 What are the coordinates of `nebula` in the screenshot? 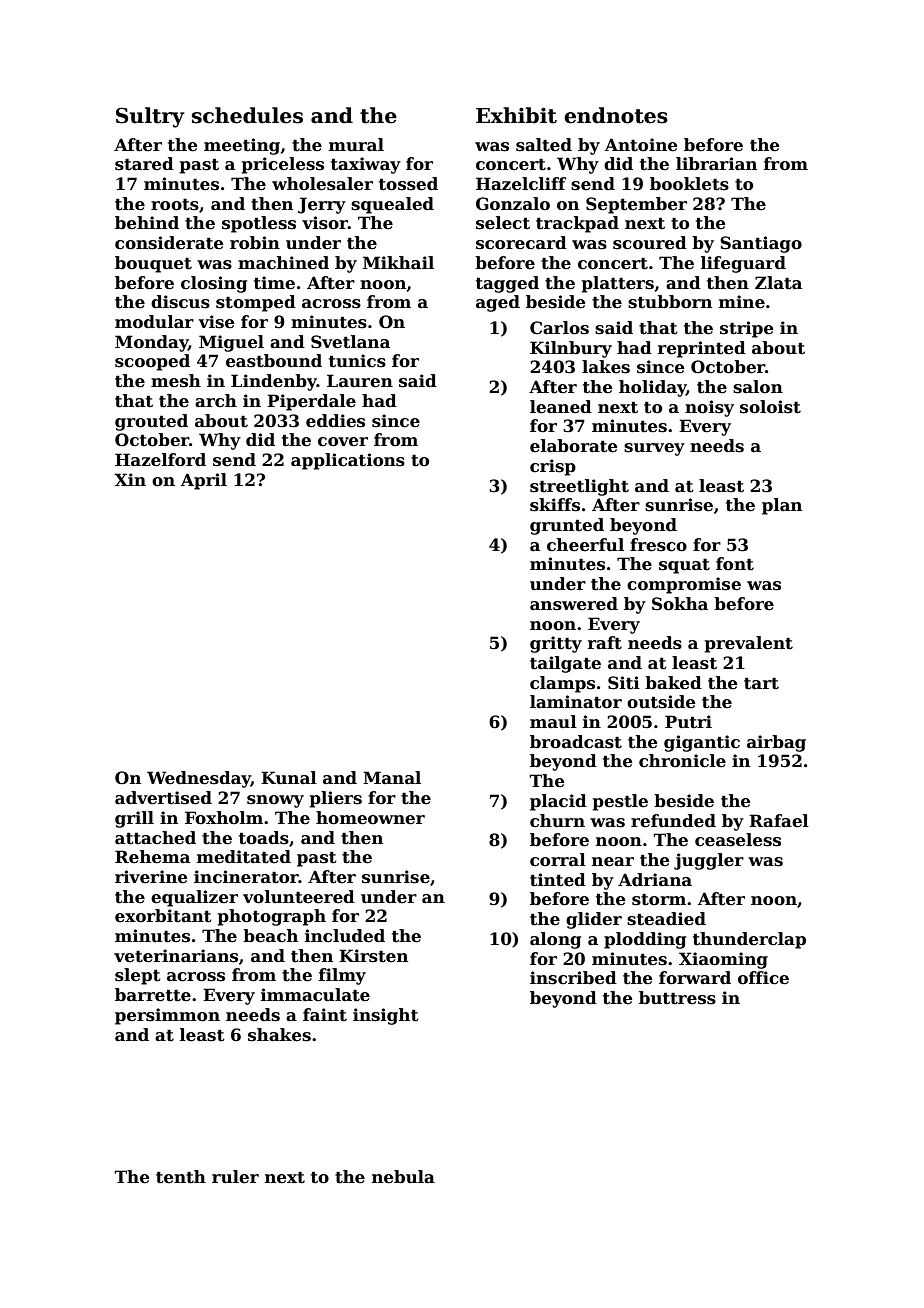 It's located at (403, 1177).
